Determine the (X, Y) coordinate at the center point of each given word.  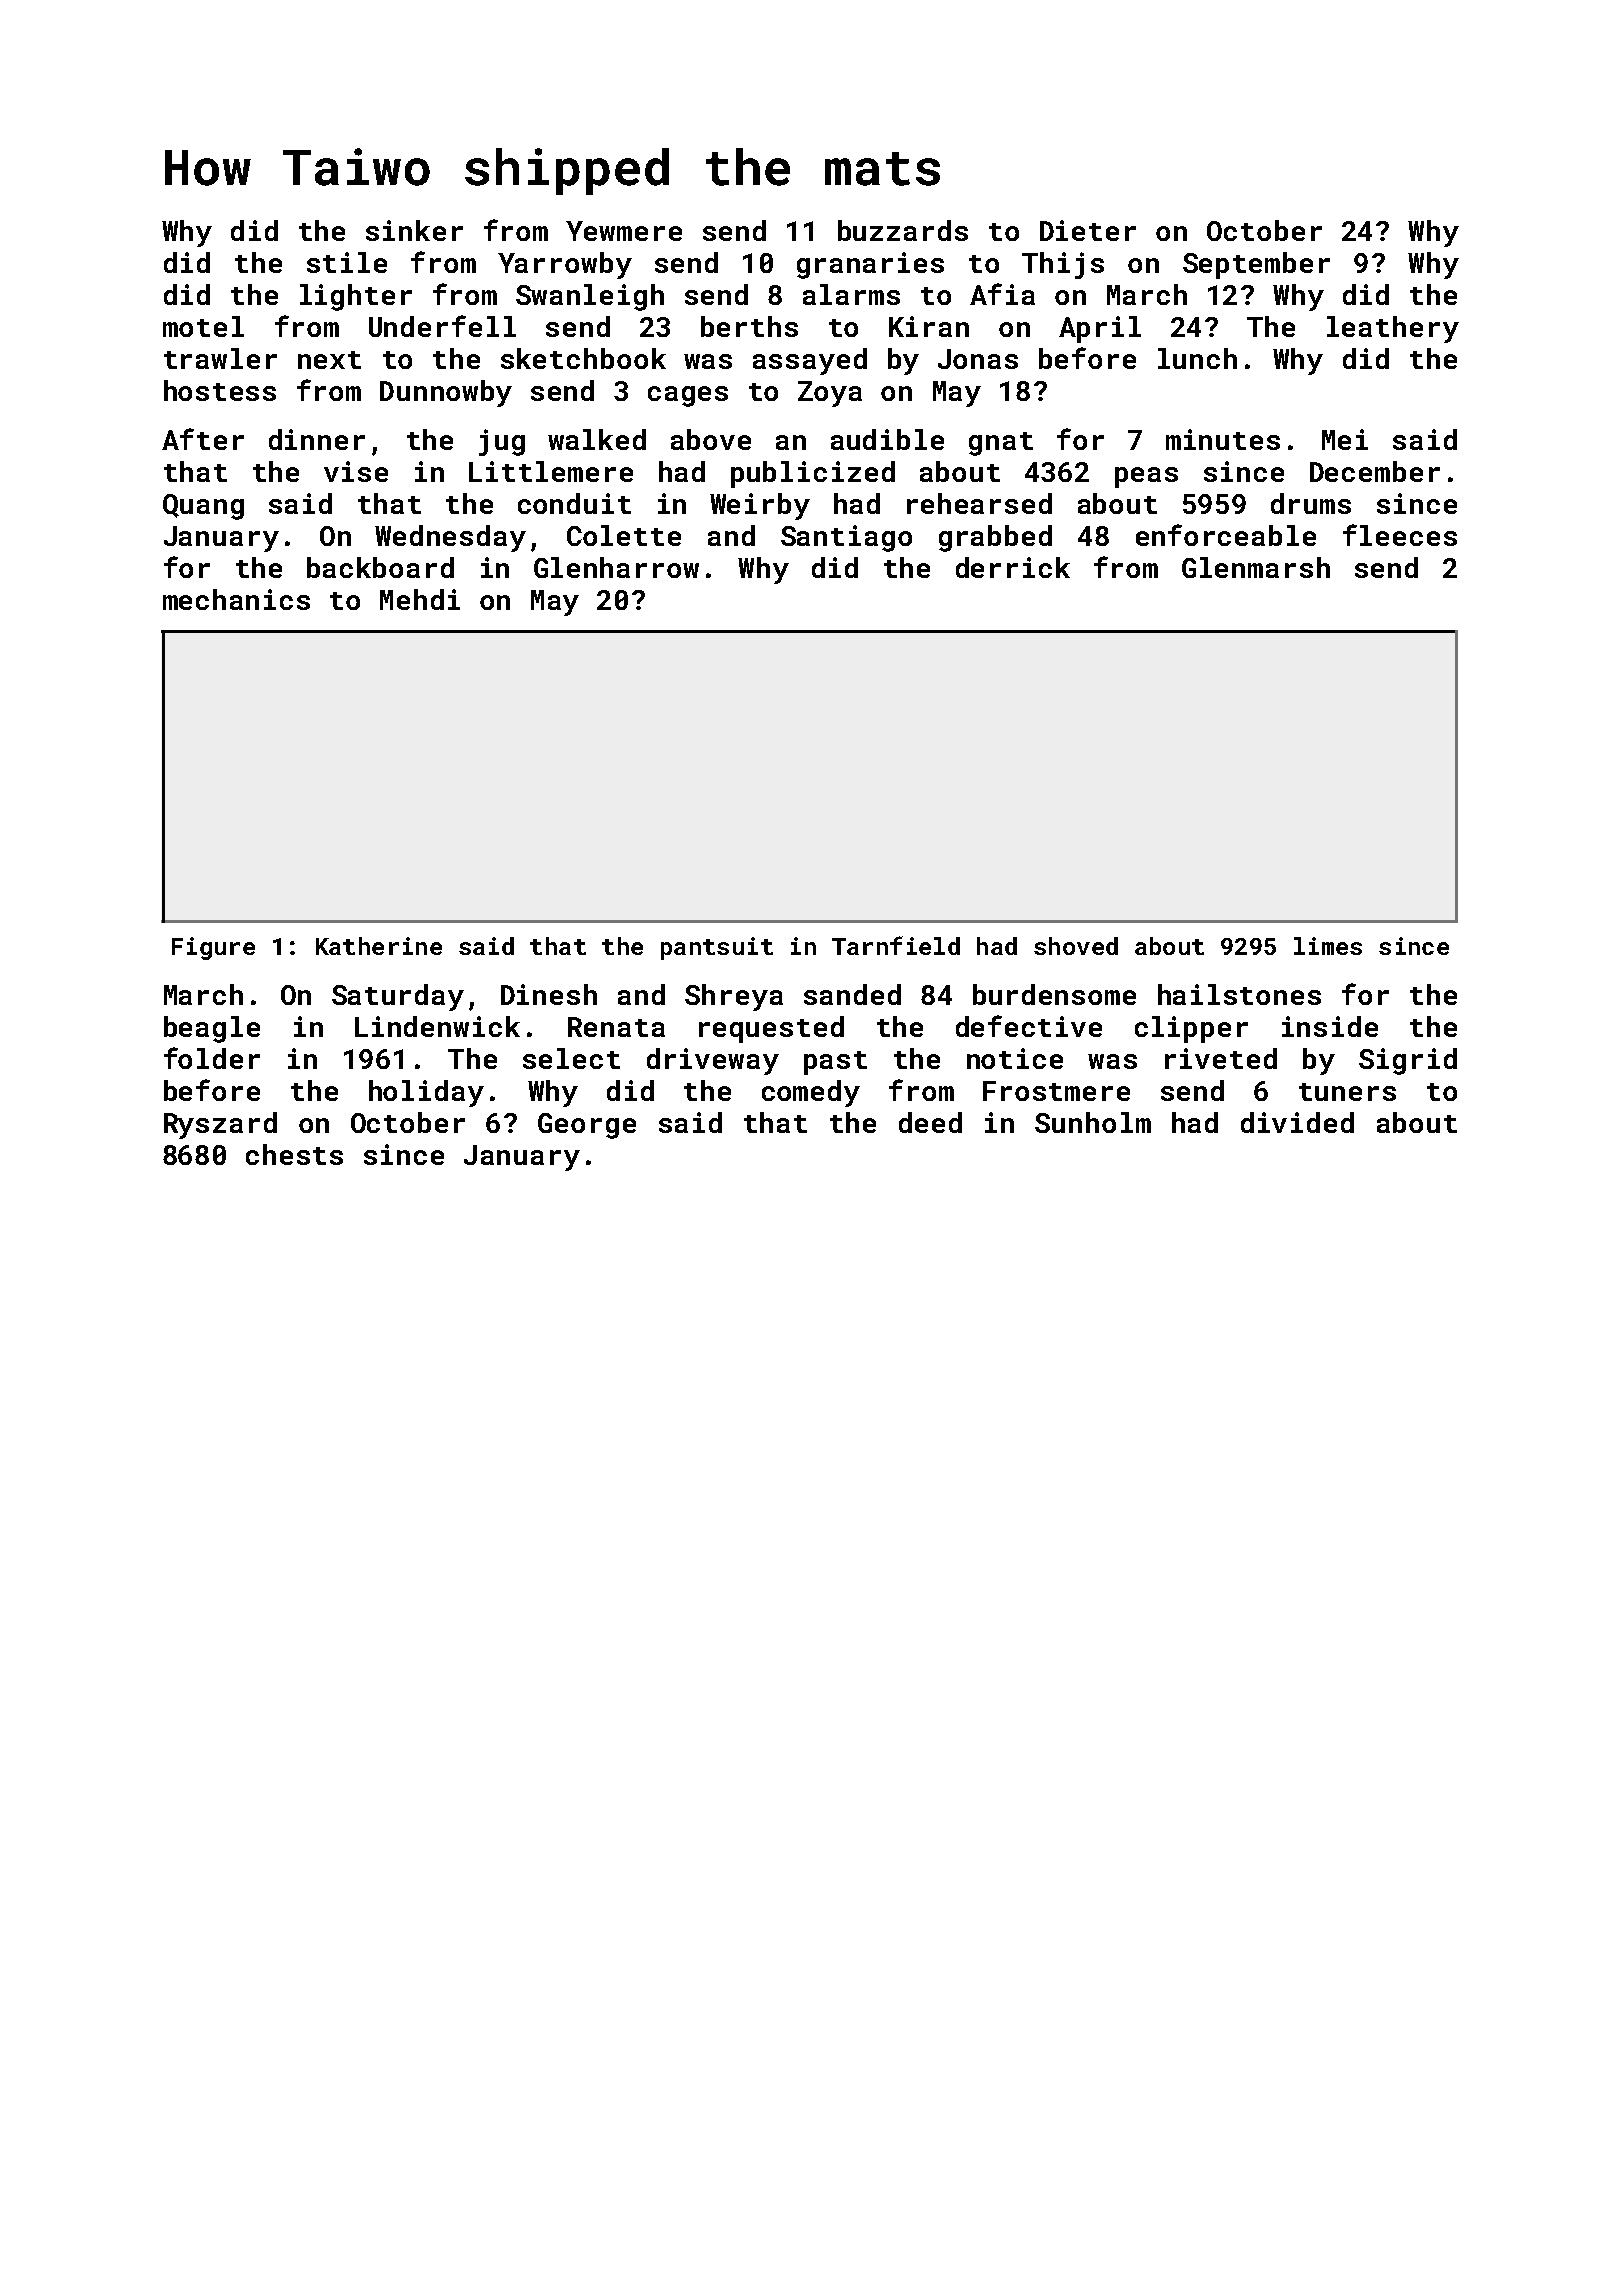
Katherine (379, 946)
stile (347, 262)
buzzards (903, 230)
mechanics (236, 599)
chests (294, 1154)
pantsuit (717, 948)
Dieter (1088, 230)
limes (1328, 946)
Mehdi (420, 599)
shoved (1076, 946)
